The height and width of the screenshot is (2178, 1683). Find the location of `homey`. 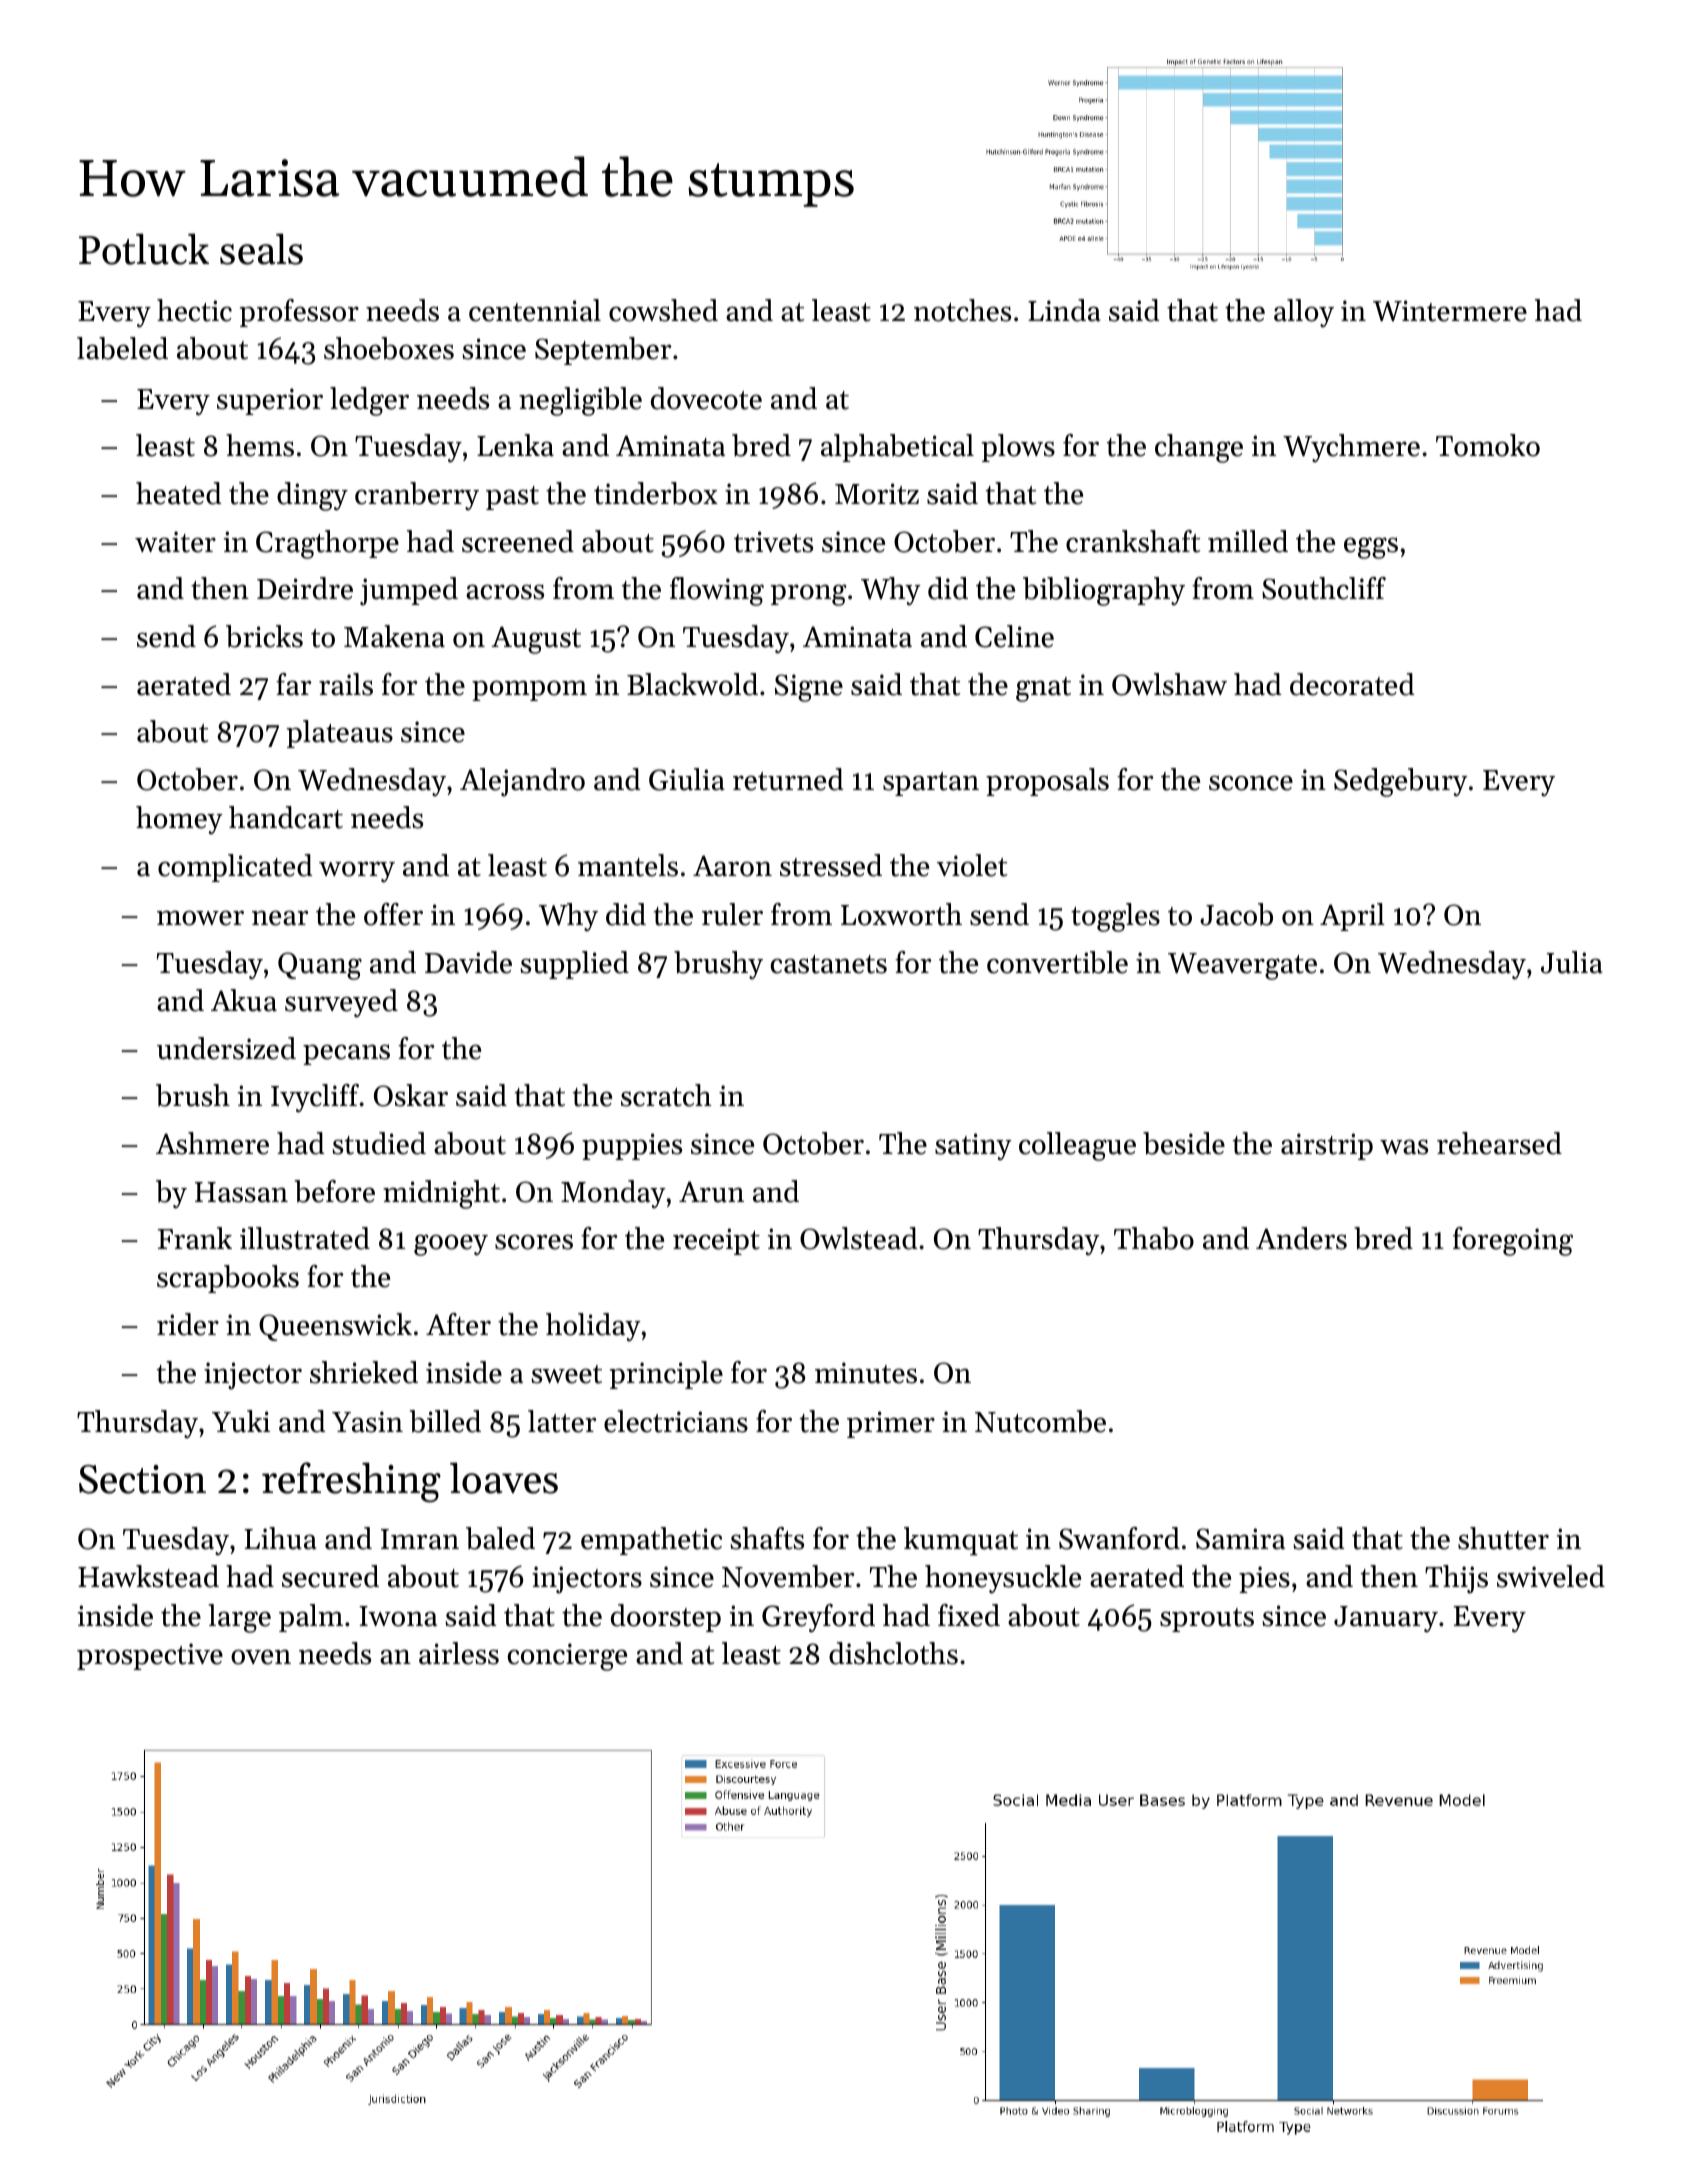

homey is located at coordinates (179, 820).
